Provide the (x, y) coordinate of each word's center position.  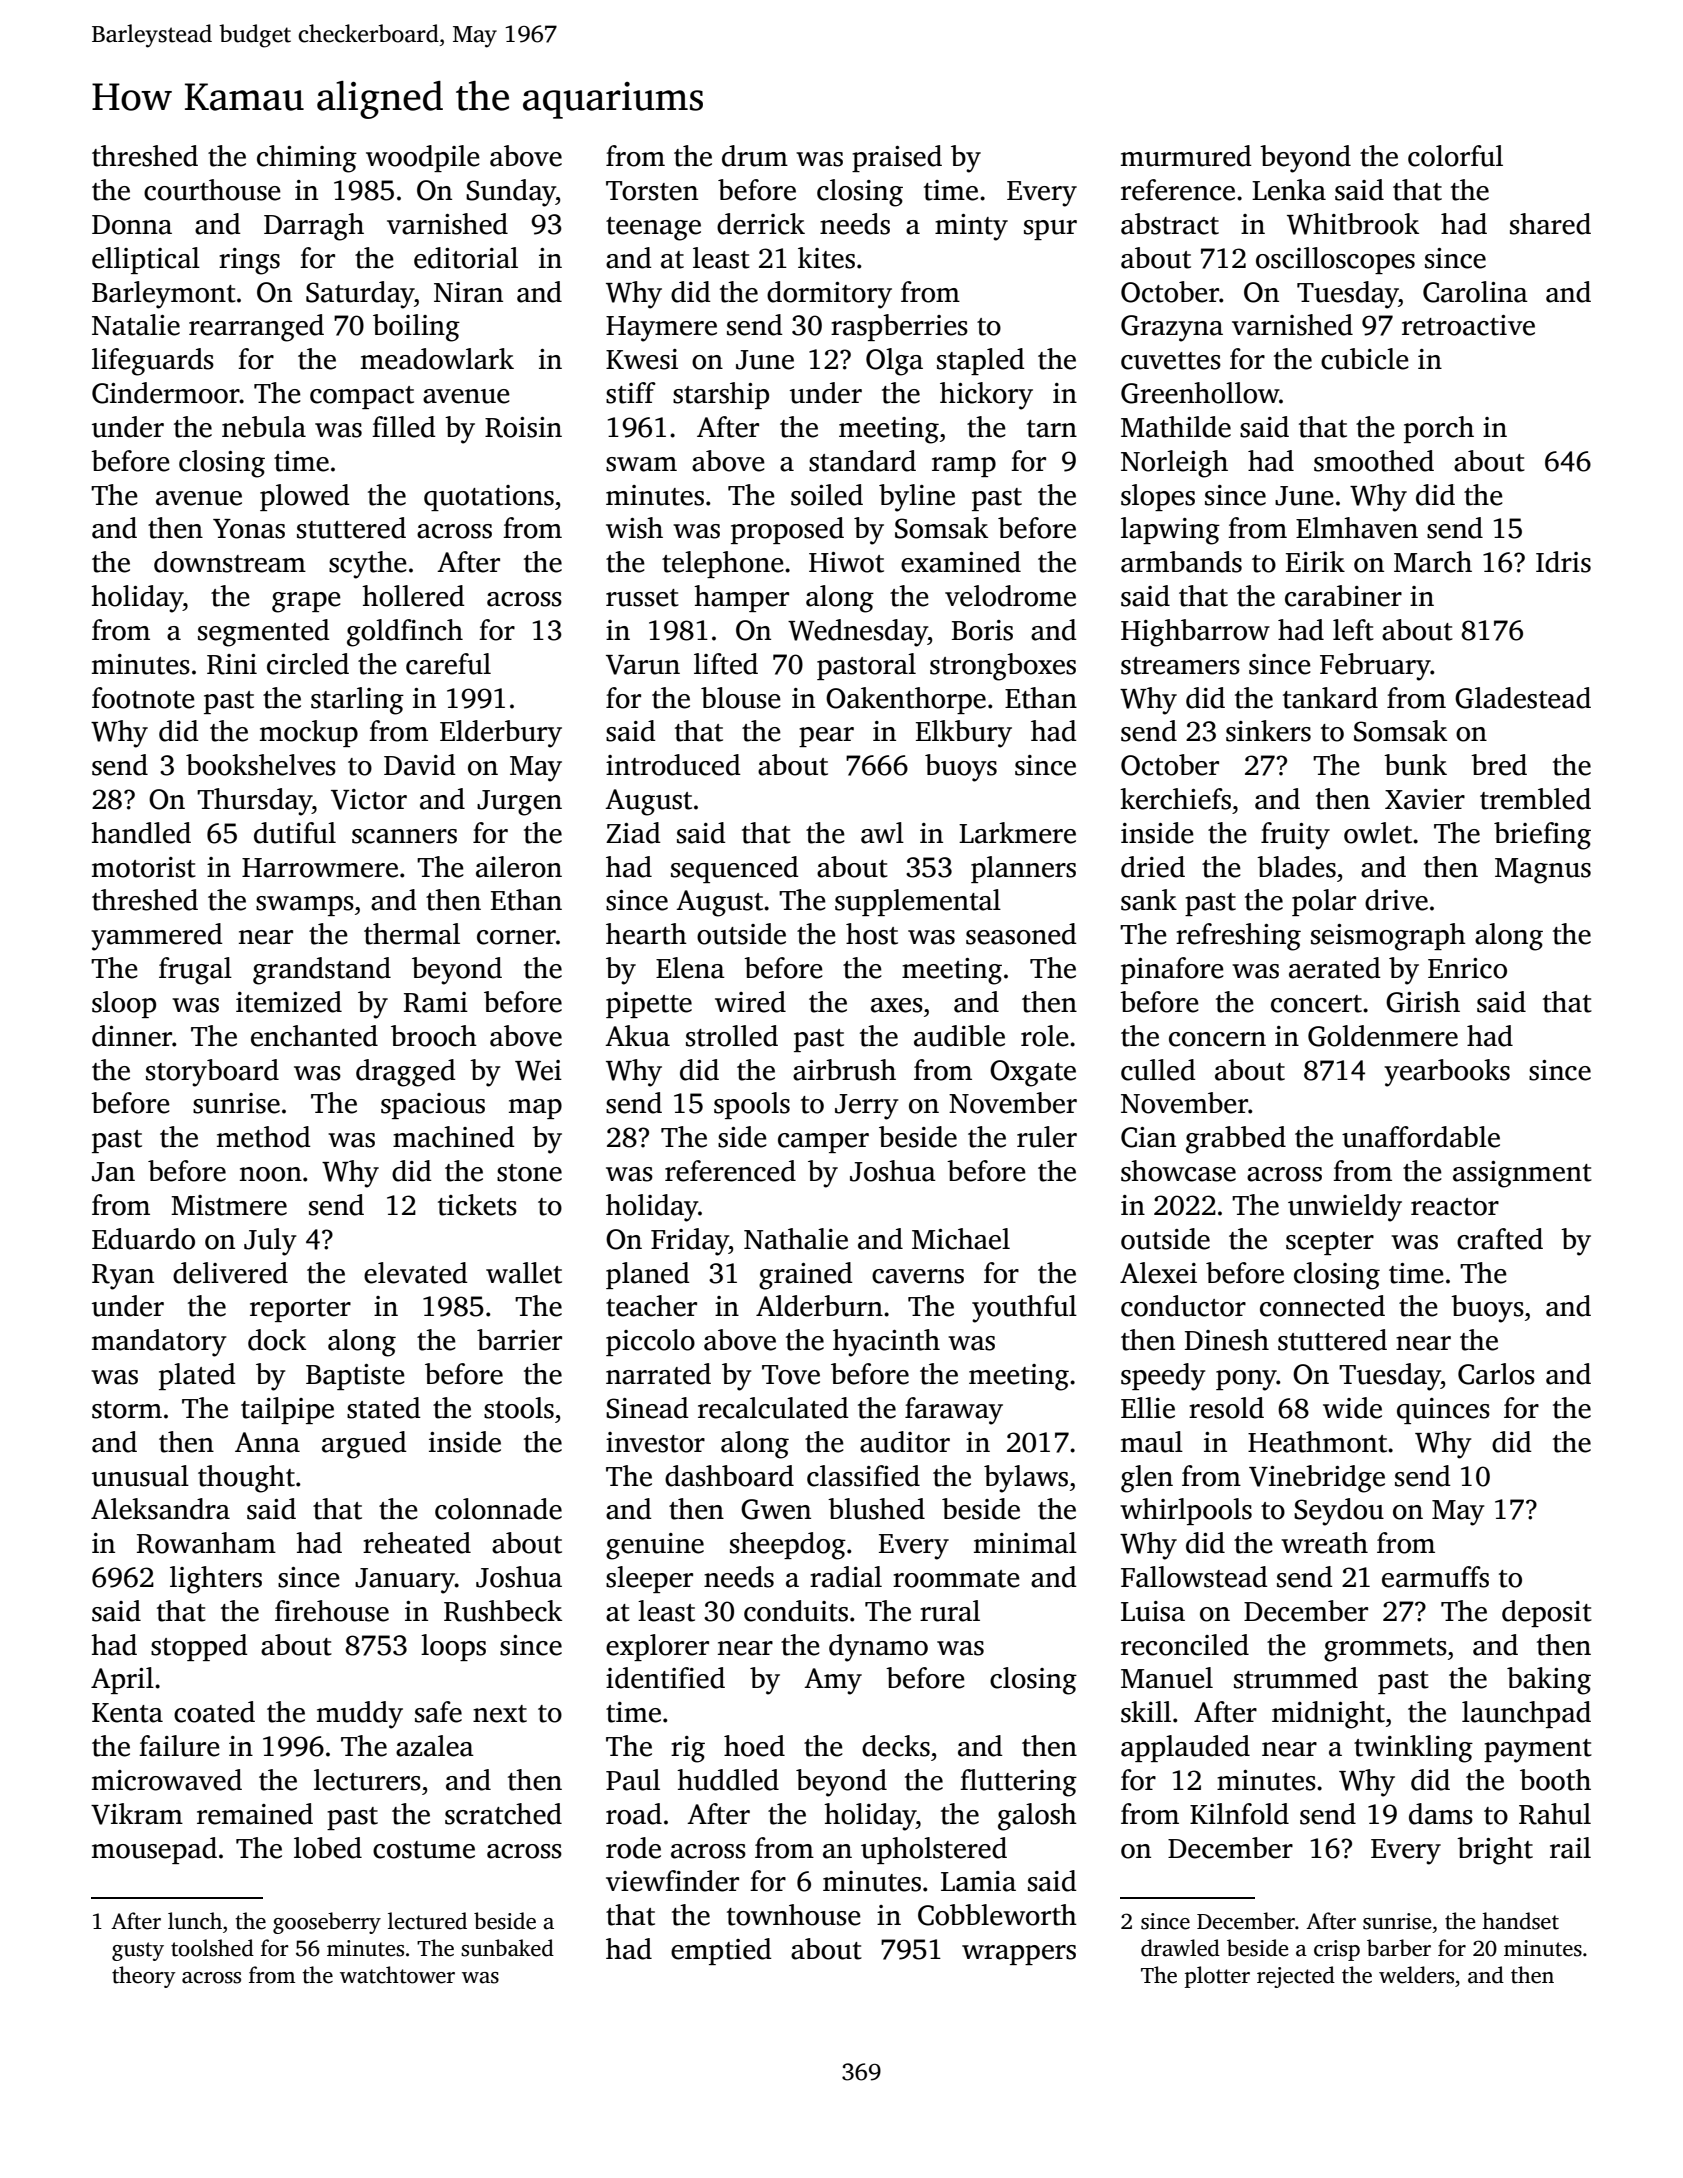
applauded (1185, 1748)
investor (655, 1442)
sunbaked (507, 1948)
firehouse (332, 1611)
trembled (1535, 799)
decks (896, 1746)
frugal (195, 971)
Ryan (123, 1277)
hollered (413, 596)
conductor (1183, 1306)
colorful (1455, 156)
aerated (1335, 968)
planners (1023, 869)
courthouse (212, 190)
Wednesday (858, 633)
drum (755, 156)
